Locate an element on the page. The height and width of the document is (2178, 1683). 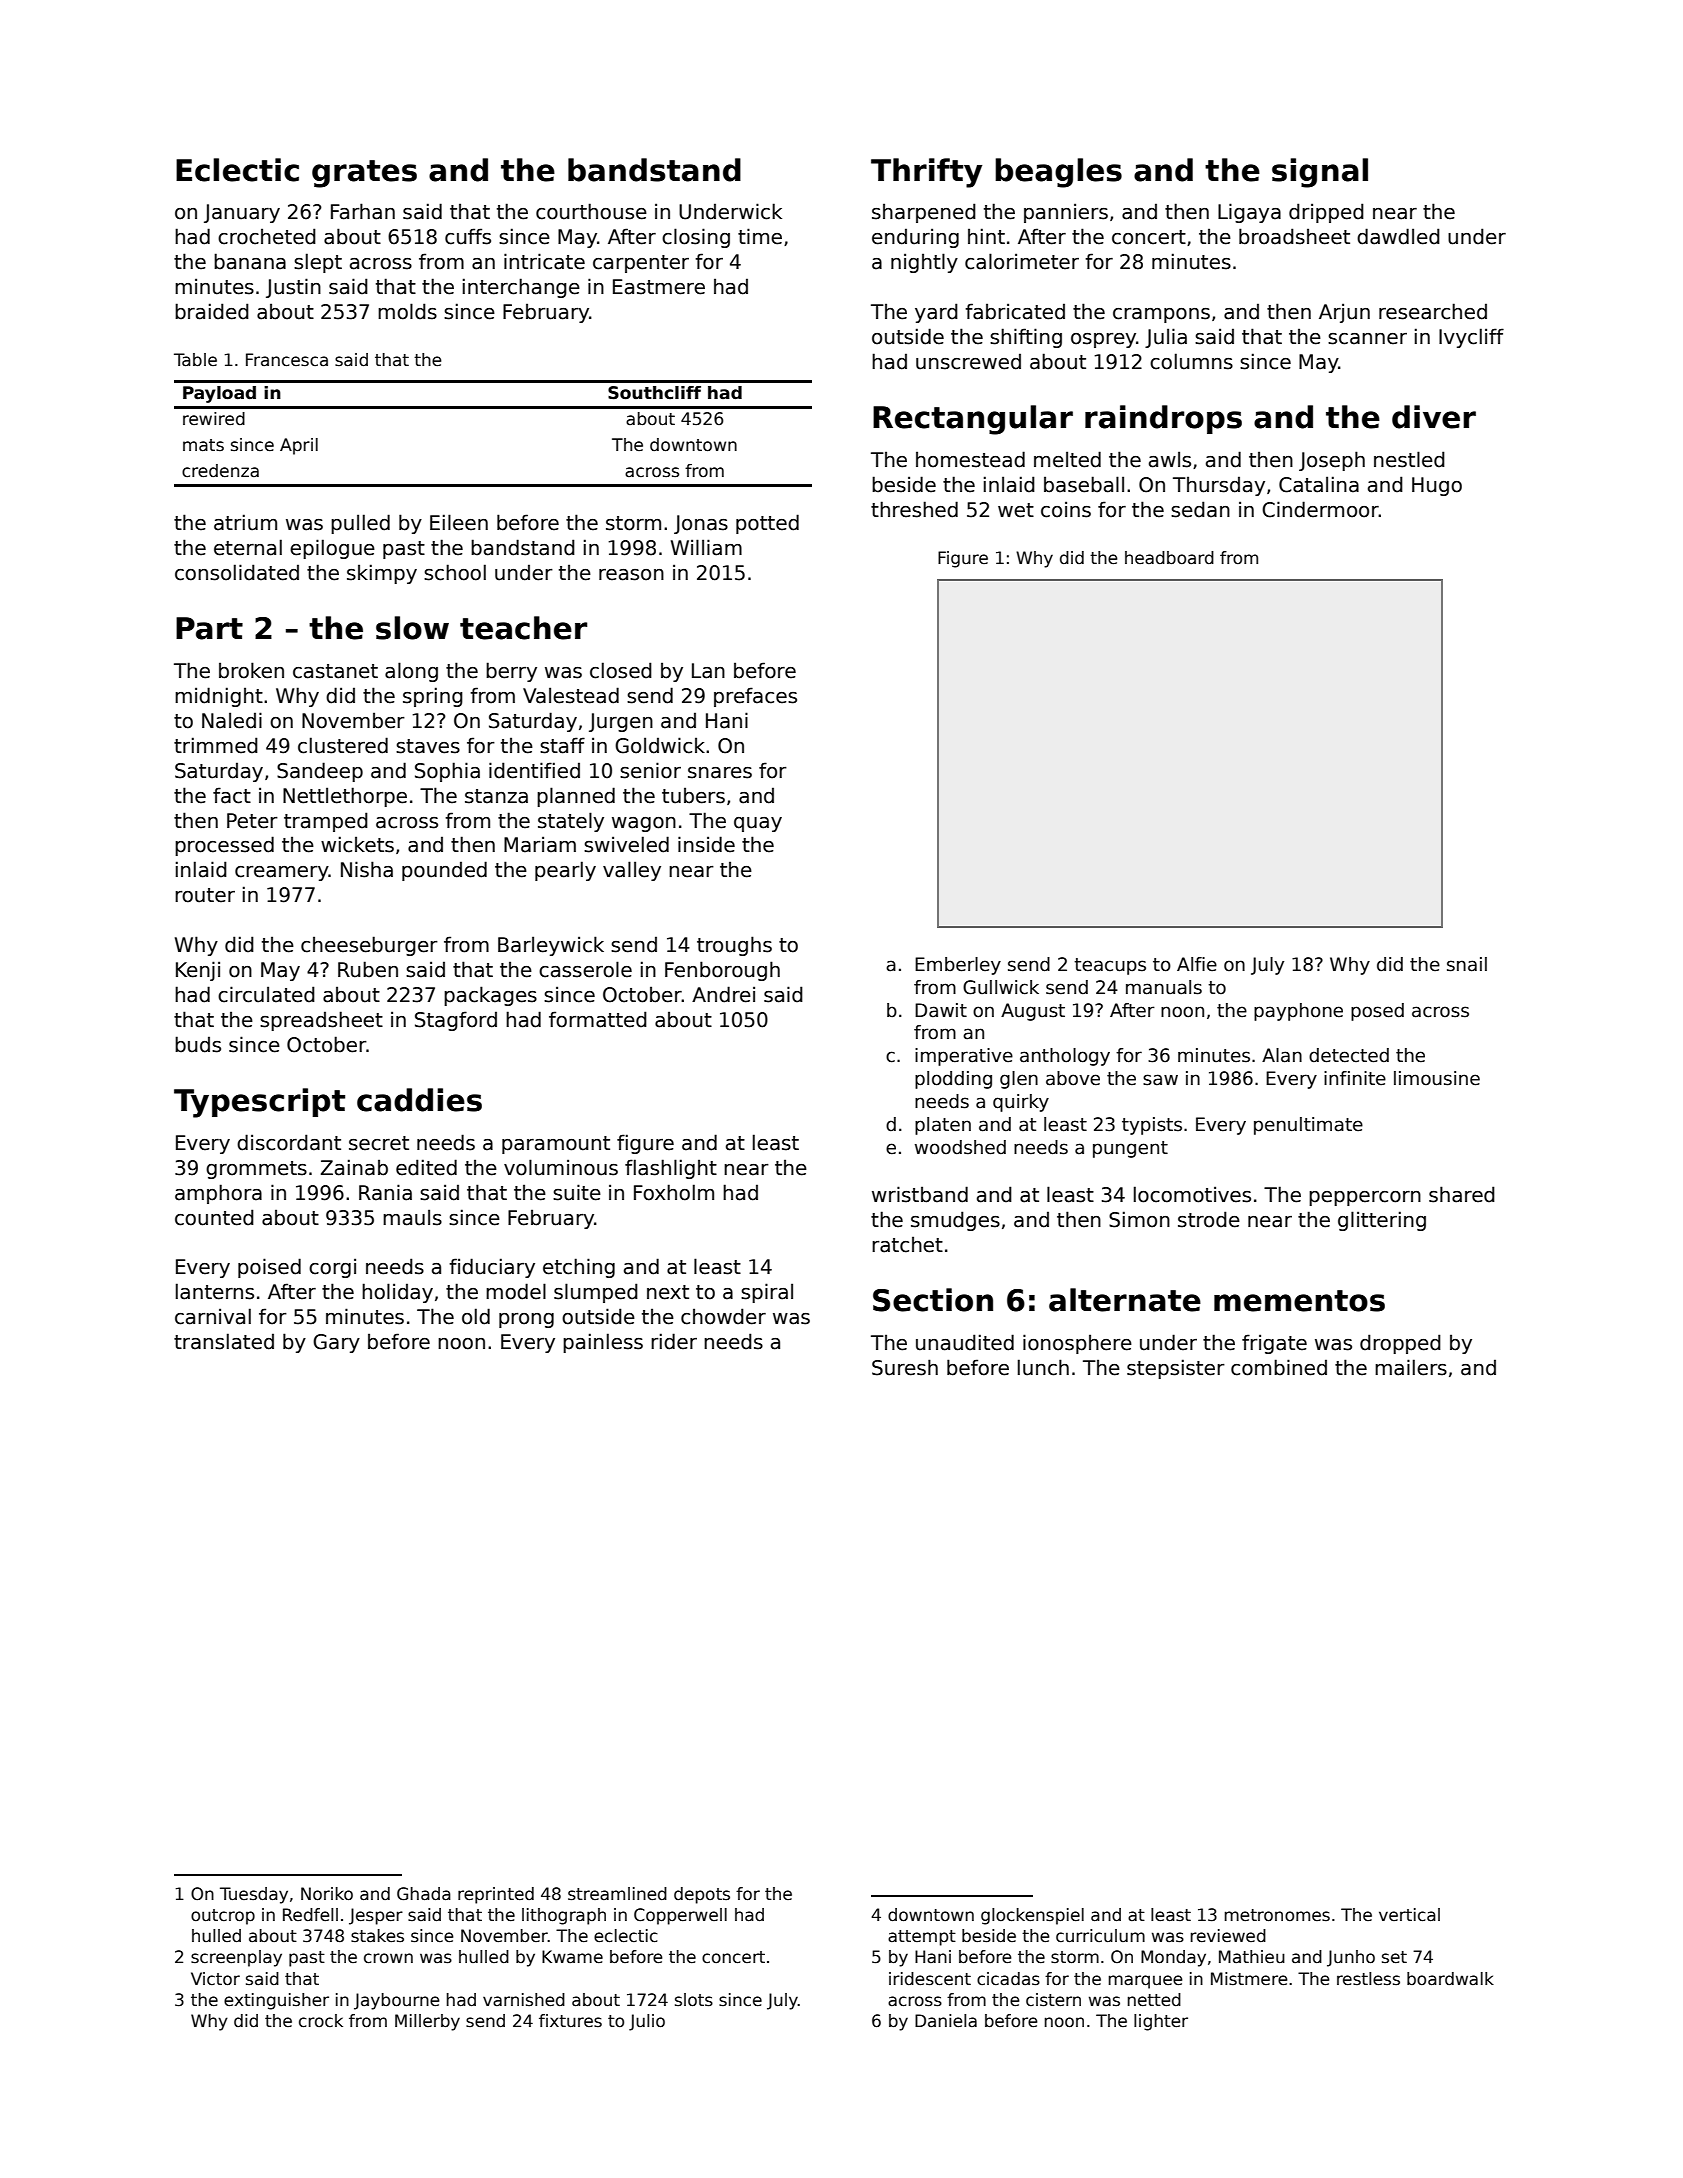
grates is located at coordinates (364, 174).
